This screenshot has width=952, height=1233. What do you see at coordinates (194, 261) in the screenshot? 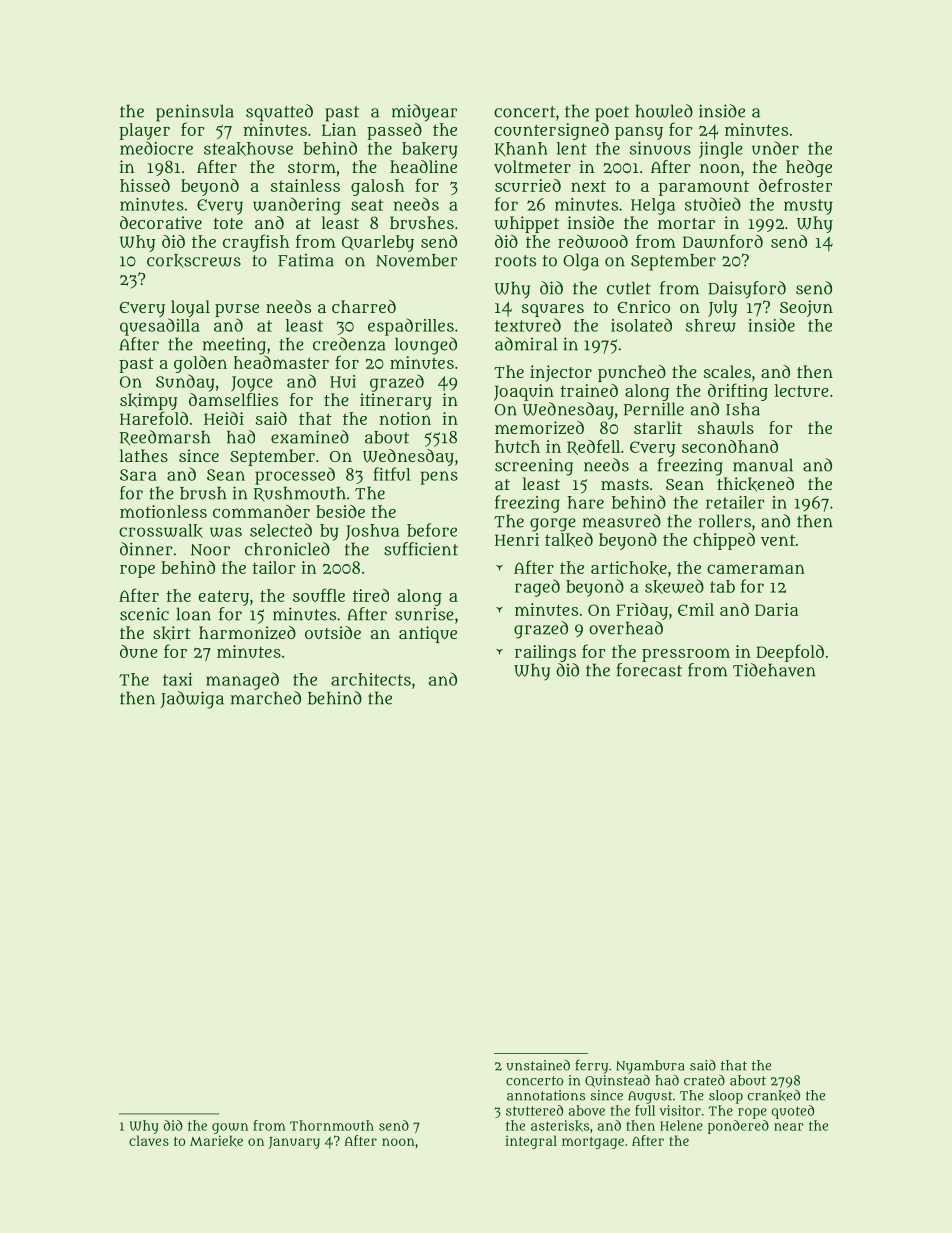
I see `corkscrews` at bounding box center [194, 261].
